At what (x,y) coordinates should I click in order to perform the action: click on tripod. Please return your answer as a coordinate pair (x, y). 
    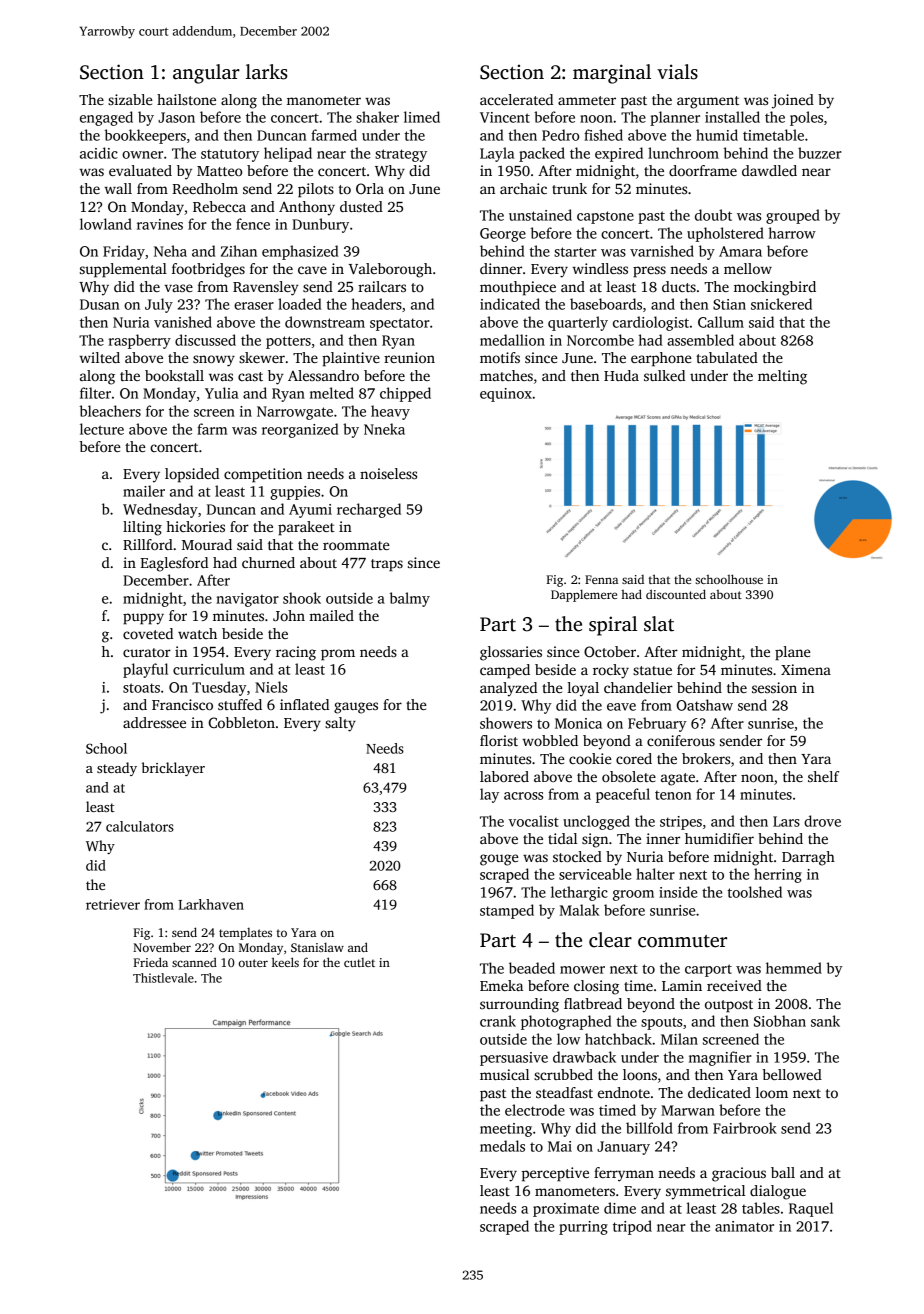
    Looking at the image, I should click on (632, 1227).
